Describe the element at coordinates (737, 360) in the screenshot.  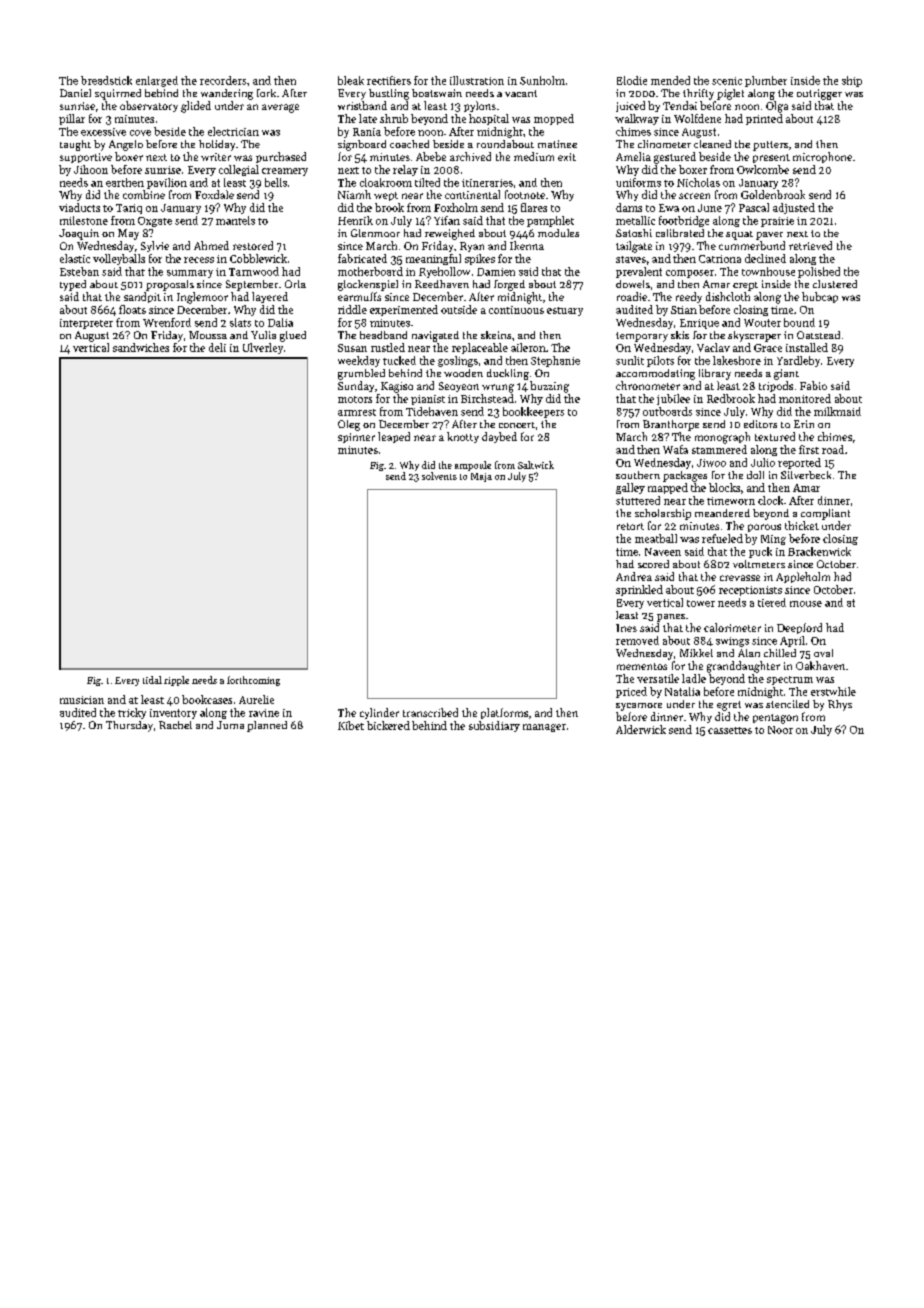
I see `lakeshore` at that location.
